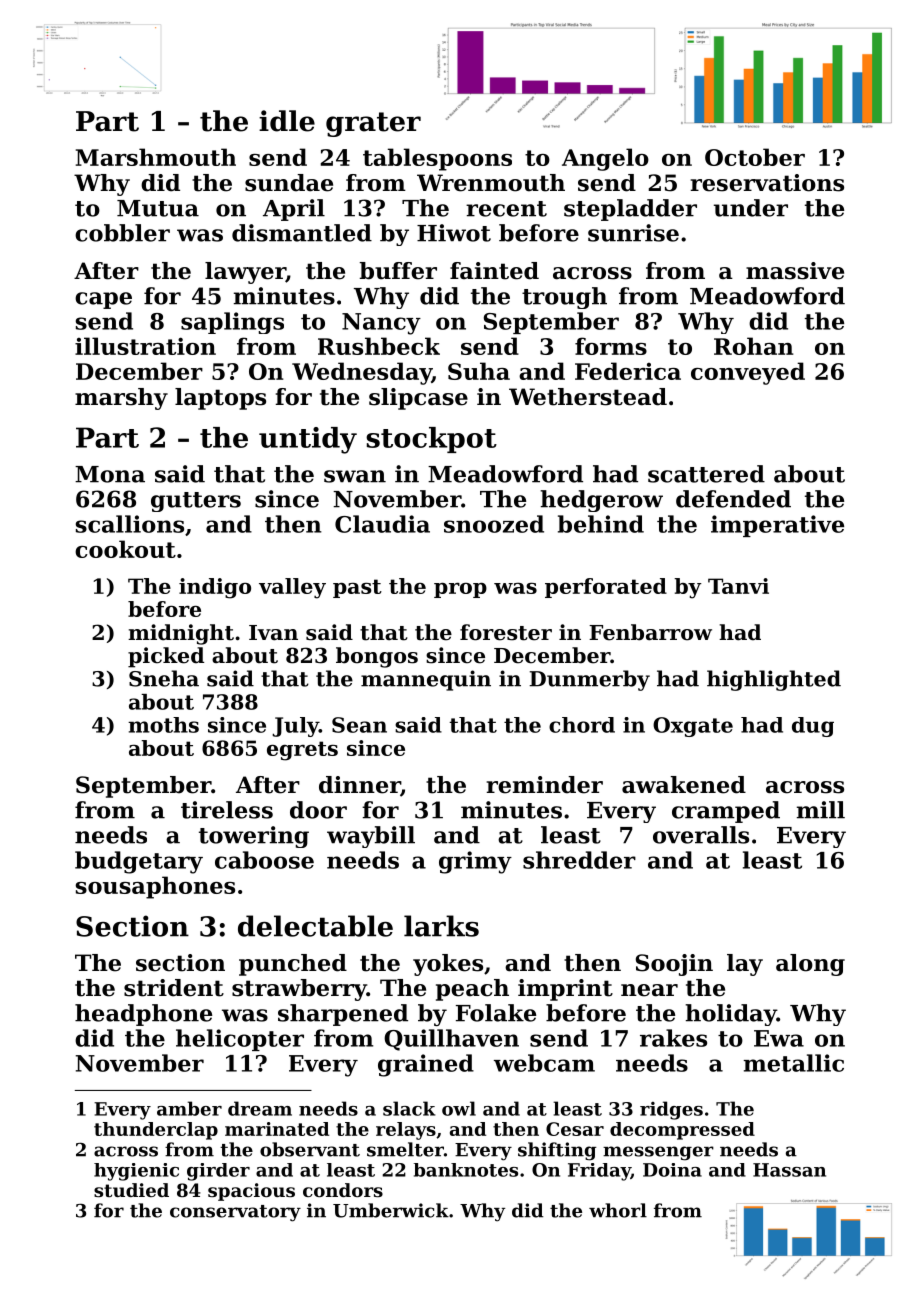 The height and width of the screenshot is (1305, 920). I want to click on forester, so click(506, 632).
